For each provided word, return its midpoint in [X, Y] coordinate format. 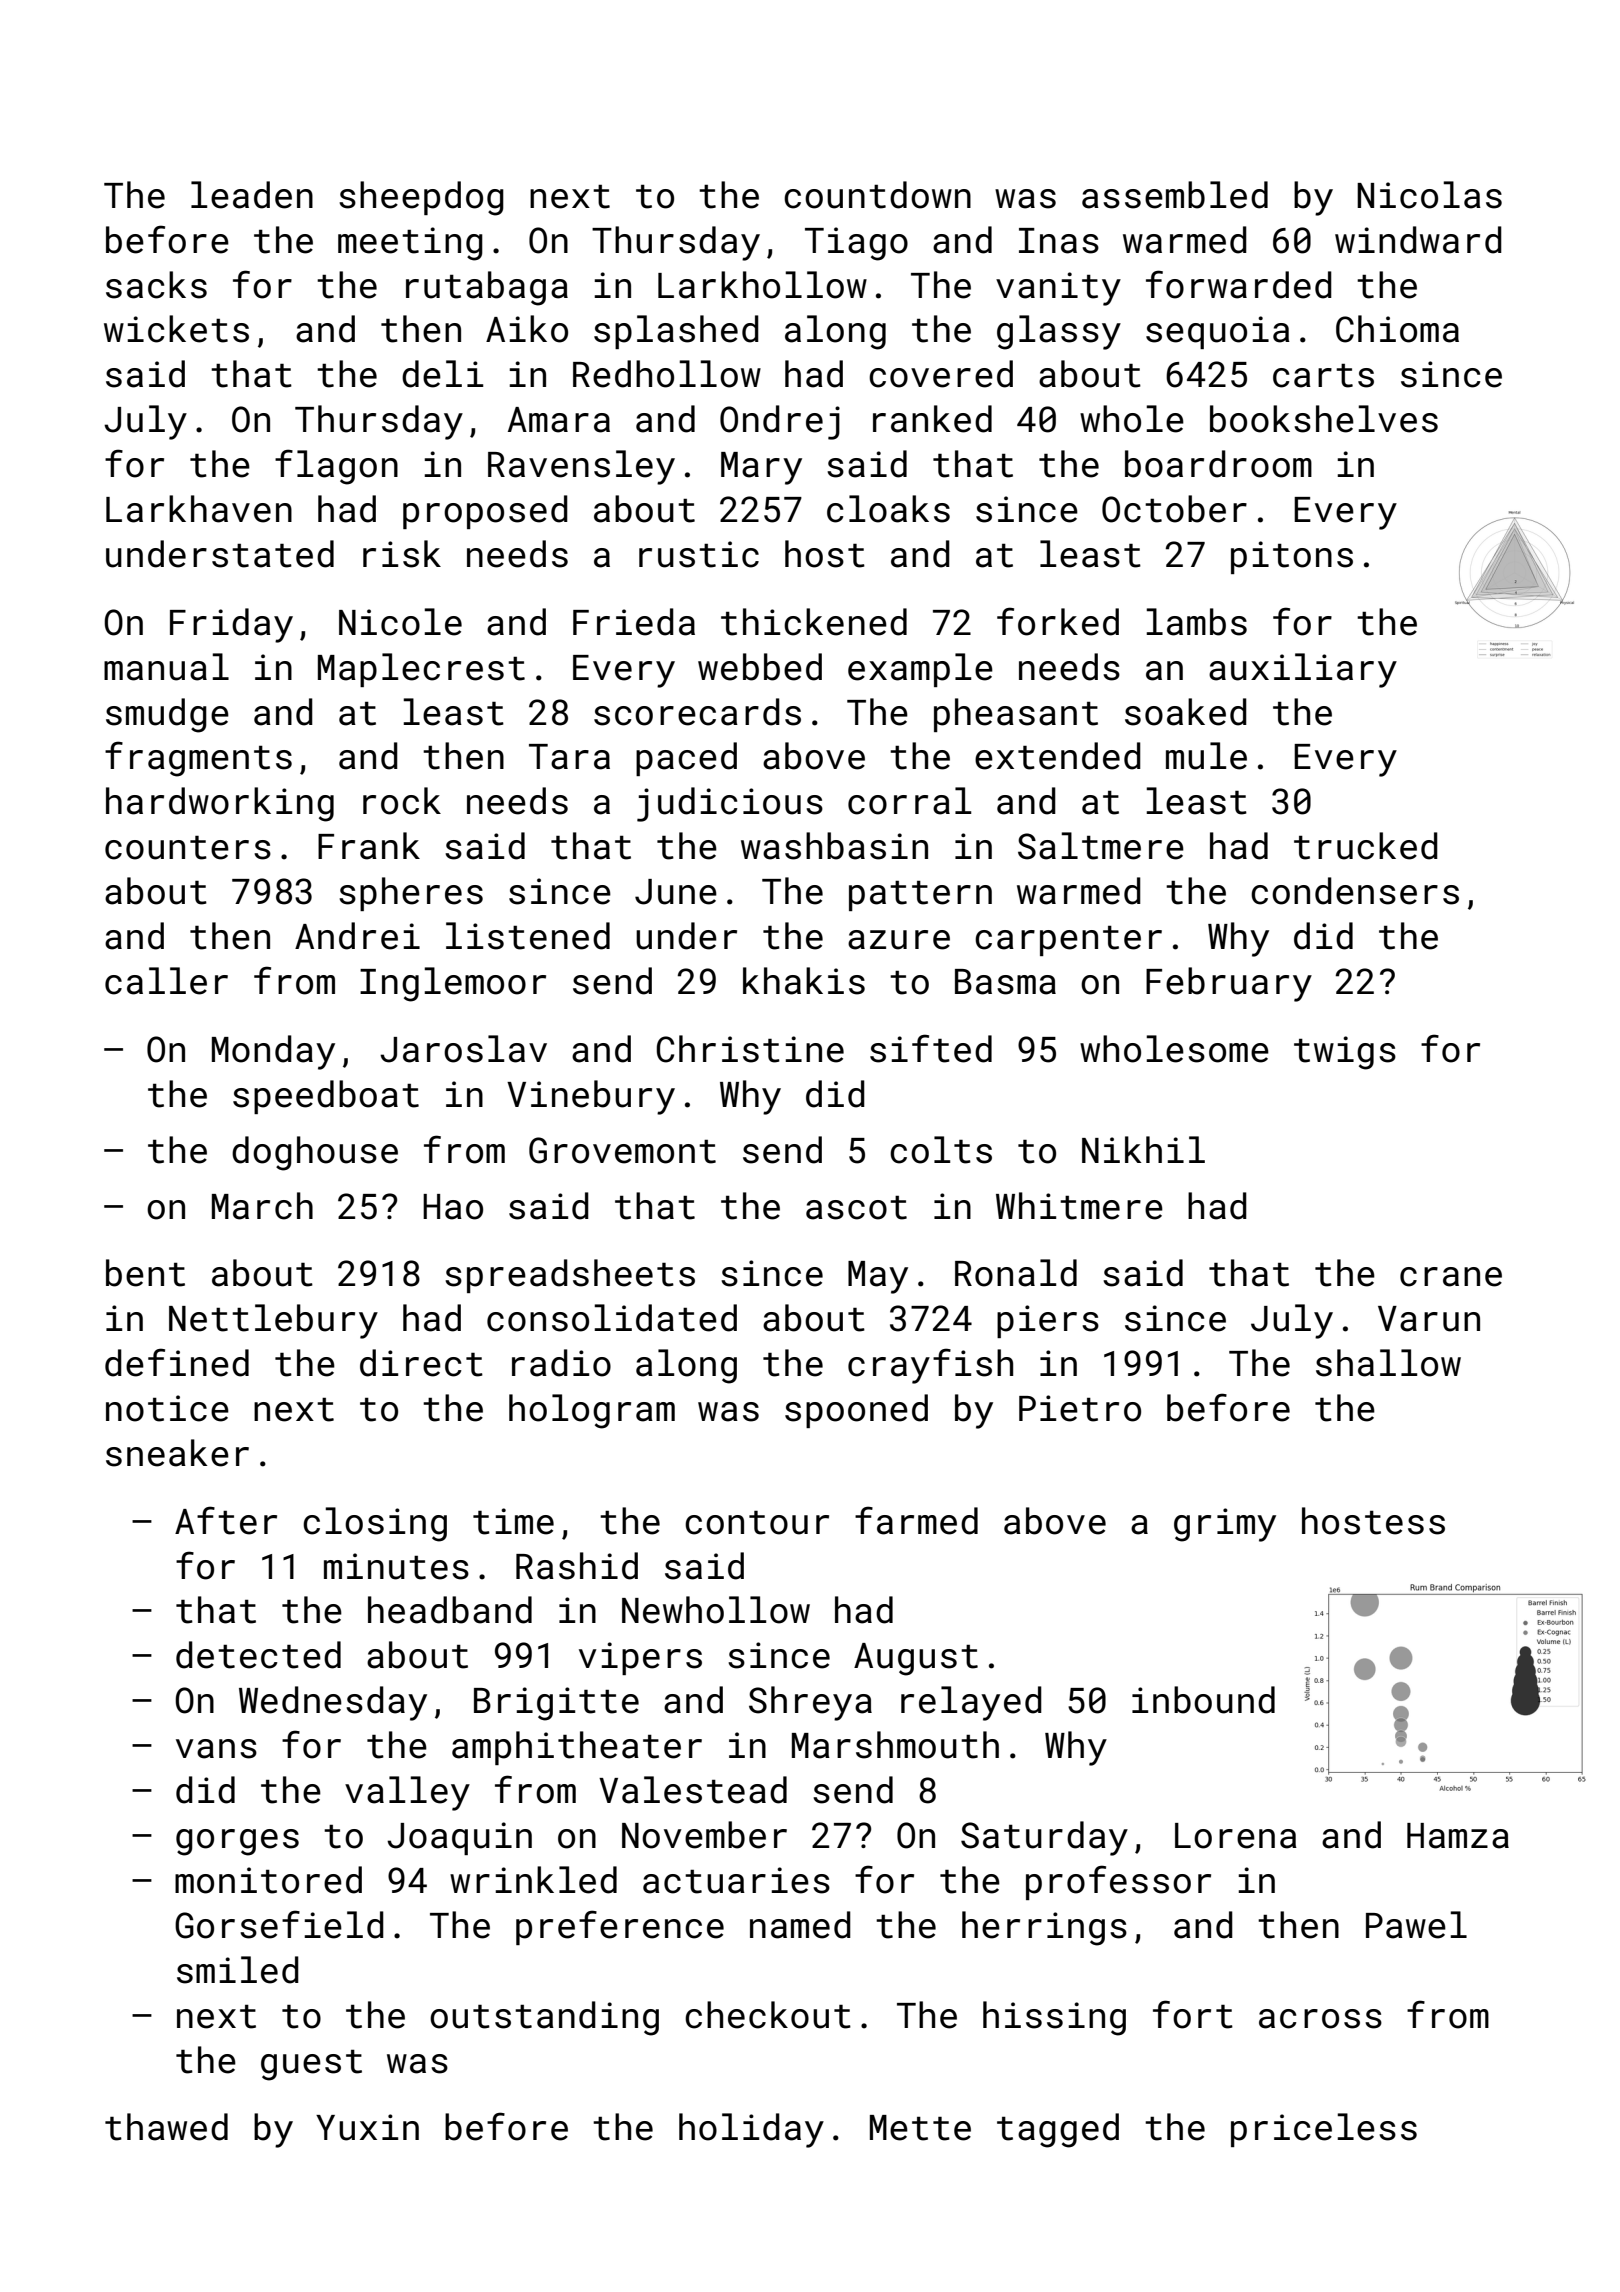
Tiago [856, 244]
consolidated [612, 1318]
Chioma [1397, 329]
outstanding [544, 2018]
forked [1058, 621]
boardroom [1218, 464]
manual [166, 667]
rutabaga [487, 288]
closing [375, 1524]
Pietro [1080, 1408]
